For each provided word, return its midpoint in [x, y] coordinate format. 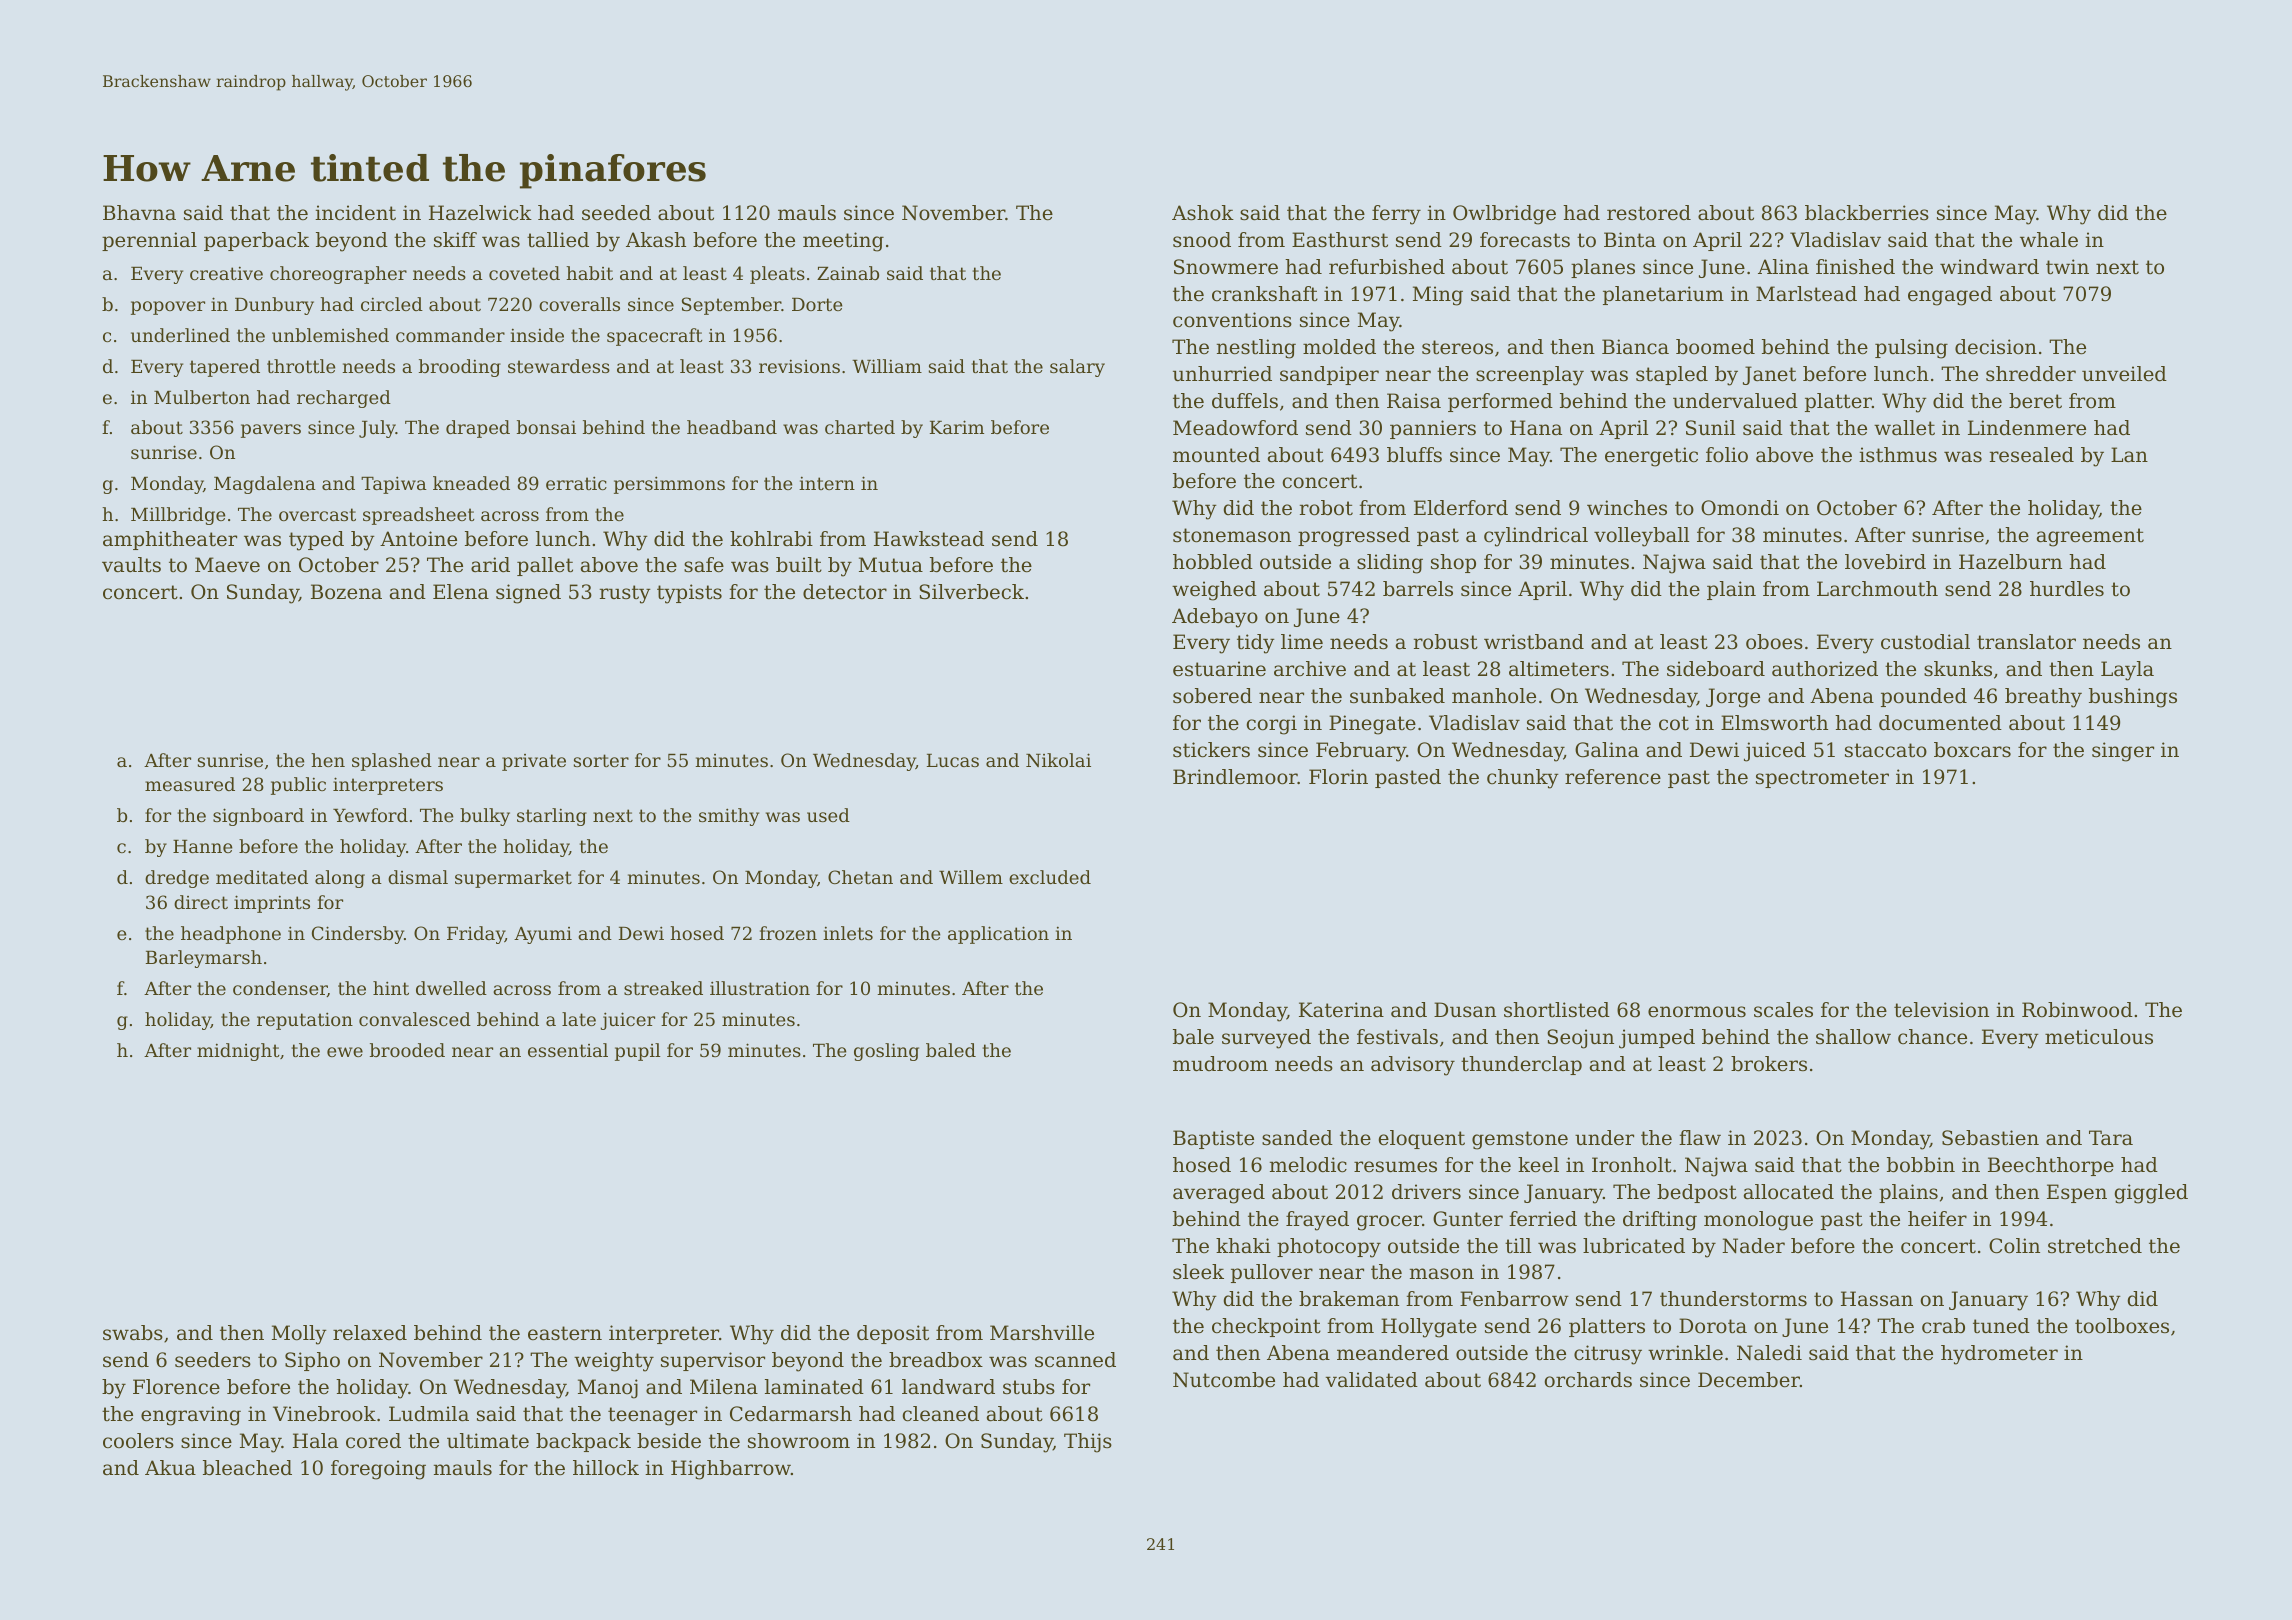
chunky [1523, 779]
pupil [638, 1052]
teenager [652, 1416]
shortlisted [1557, 1010]
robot [1326, 508]
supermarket [513, 879]
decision [1996, 347]
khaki [1243, 1246]
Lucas [953, 760]
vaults [131, 565]
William [887, 366]
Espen [2077, 1193]
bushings [2133, 698]
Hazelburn [2010, 562]
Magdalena [265, 485]
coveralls [579, 304]
